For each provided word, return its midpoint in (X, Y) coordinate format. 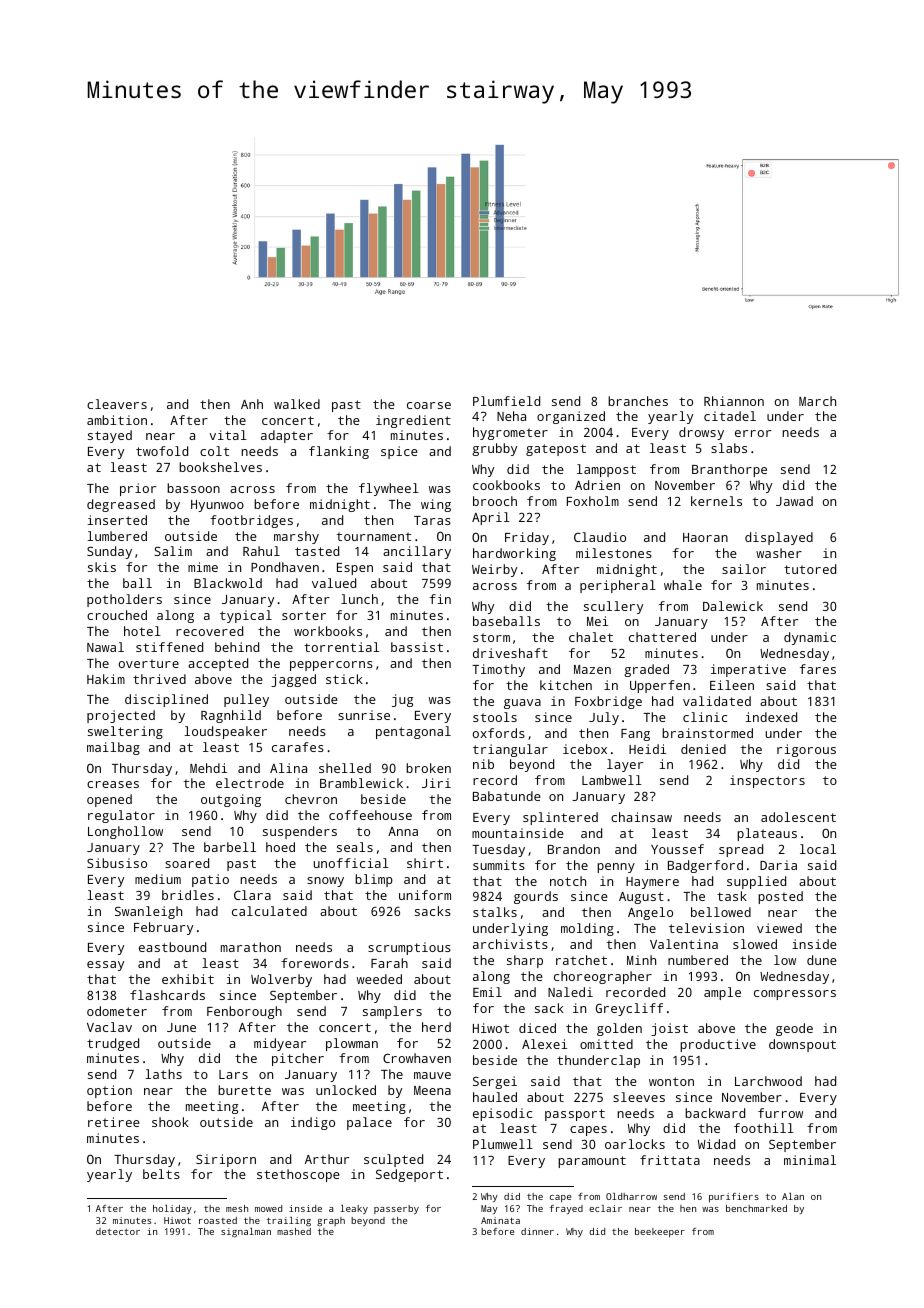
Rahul (261, 551)
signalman (246, 1232)
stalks (495, 912)
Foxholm (593, 501)
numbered (698, 960)
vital (228, 435)
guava (522, 704)
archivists (510, 944)
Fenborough (244, 1012)
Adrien (597, 485)
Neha (511, 416)
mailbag (113, 748)
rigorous (806, 750)
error (753, 433)
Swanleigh (148, 912)
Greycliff (629, 1009)
